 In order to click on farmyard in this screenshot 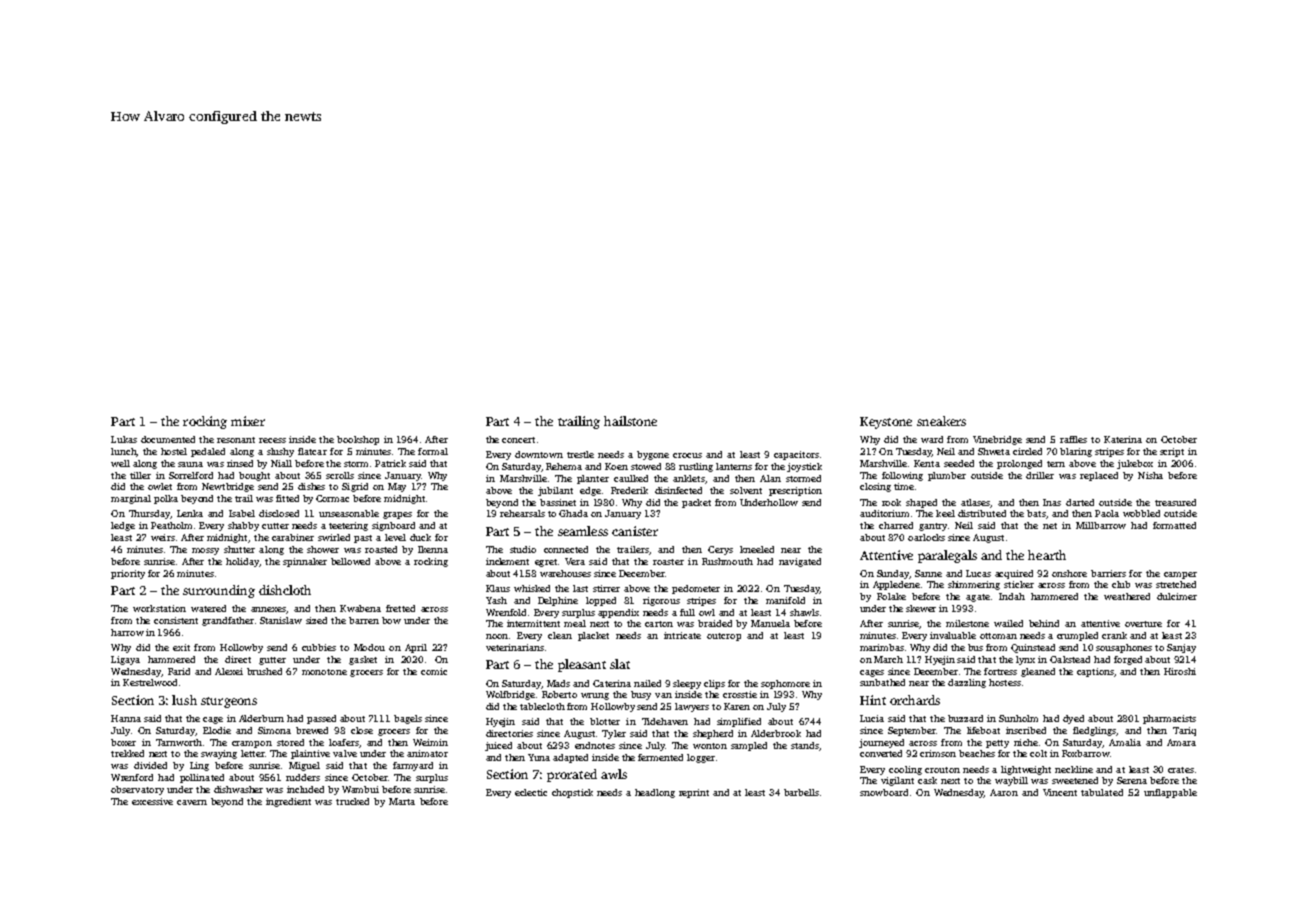, I will do `click(413, 766)`.
